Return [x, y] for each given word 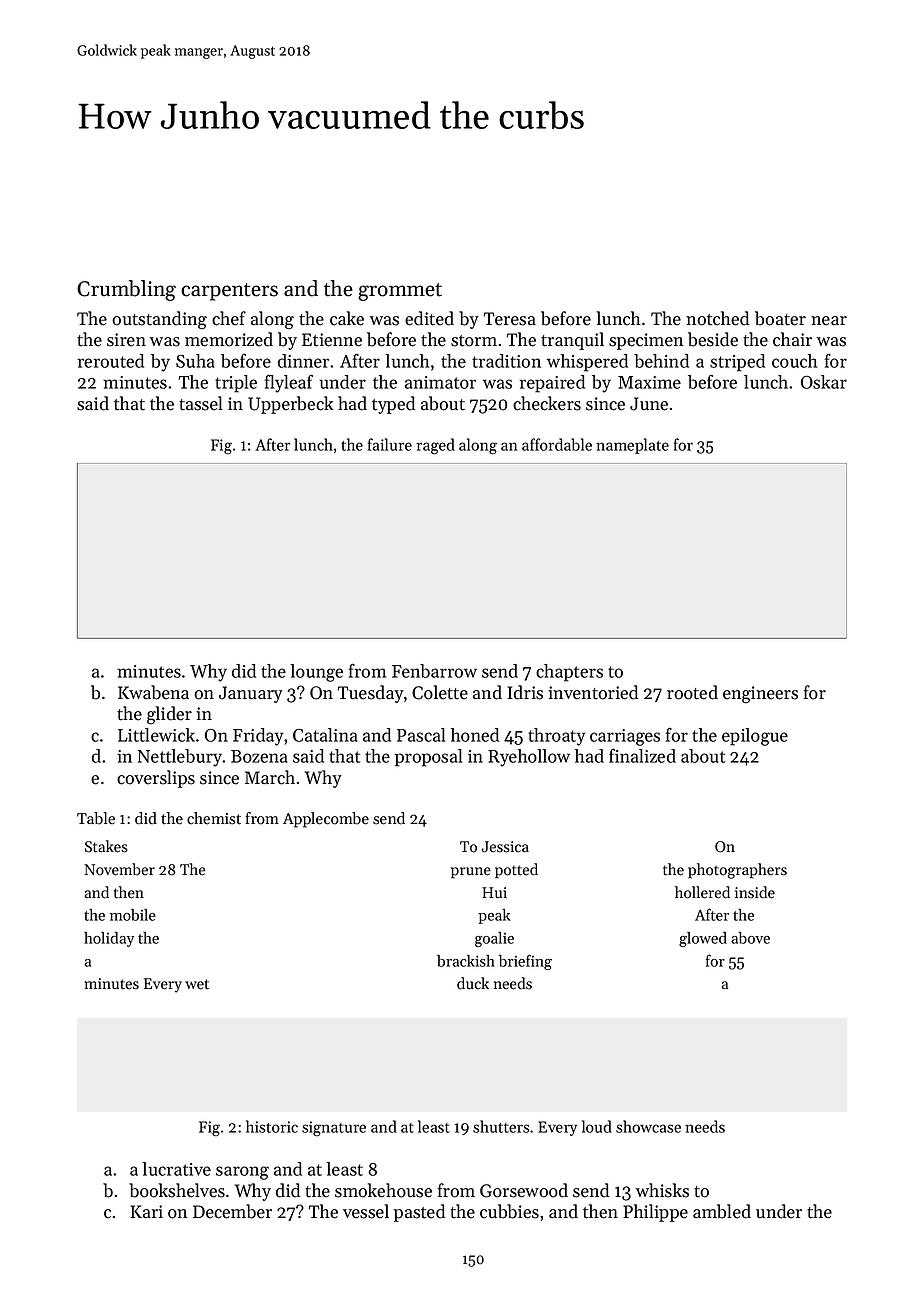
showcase [648, 1126]
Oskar [824, 382]
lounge [316, 673]
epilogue [755, 737]
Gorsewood [524, 1190]
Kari [146, 1211]
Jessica [505, 847]
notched [717, 318]
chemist [214, 818]
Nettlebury [180, 758]
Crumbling [126, 290]
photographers [737, 871]
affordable [557, 444]
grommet [400, 292]
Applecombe [326, 820]
